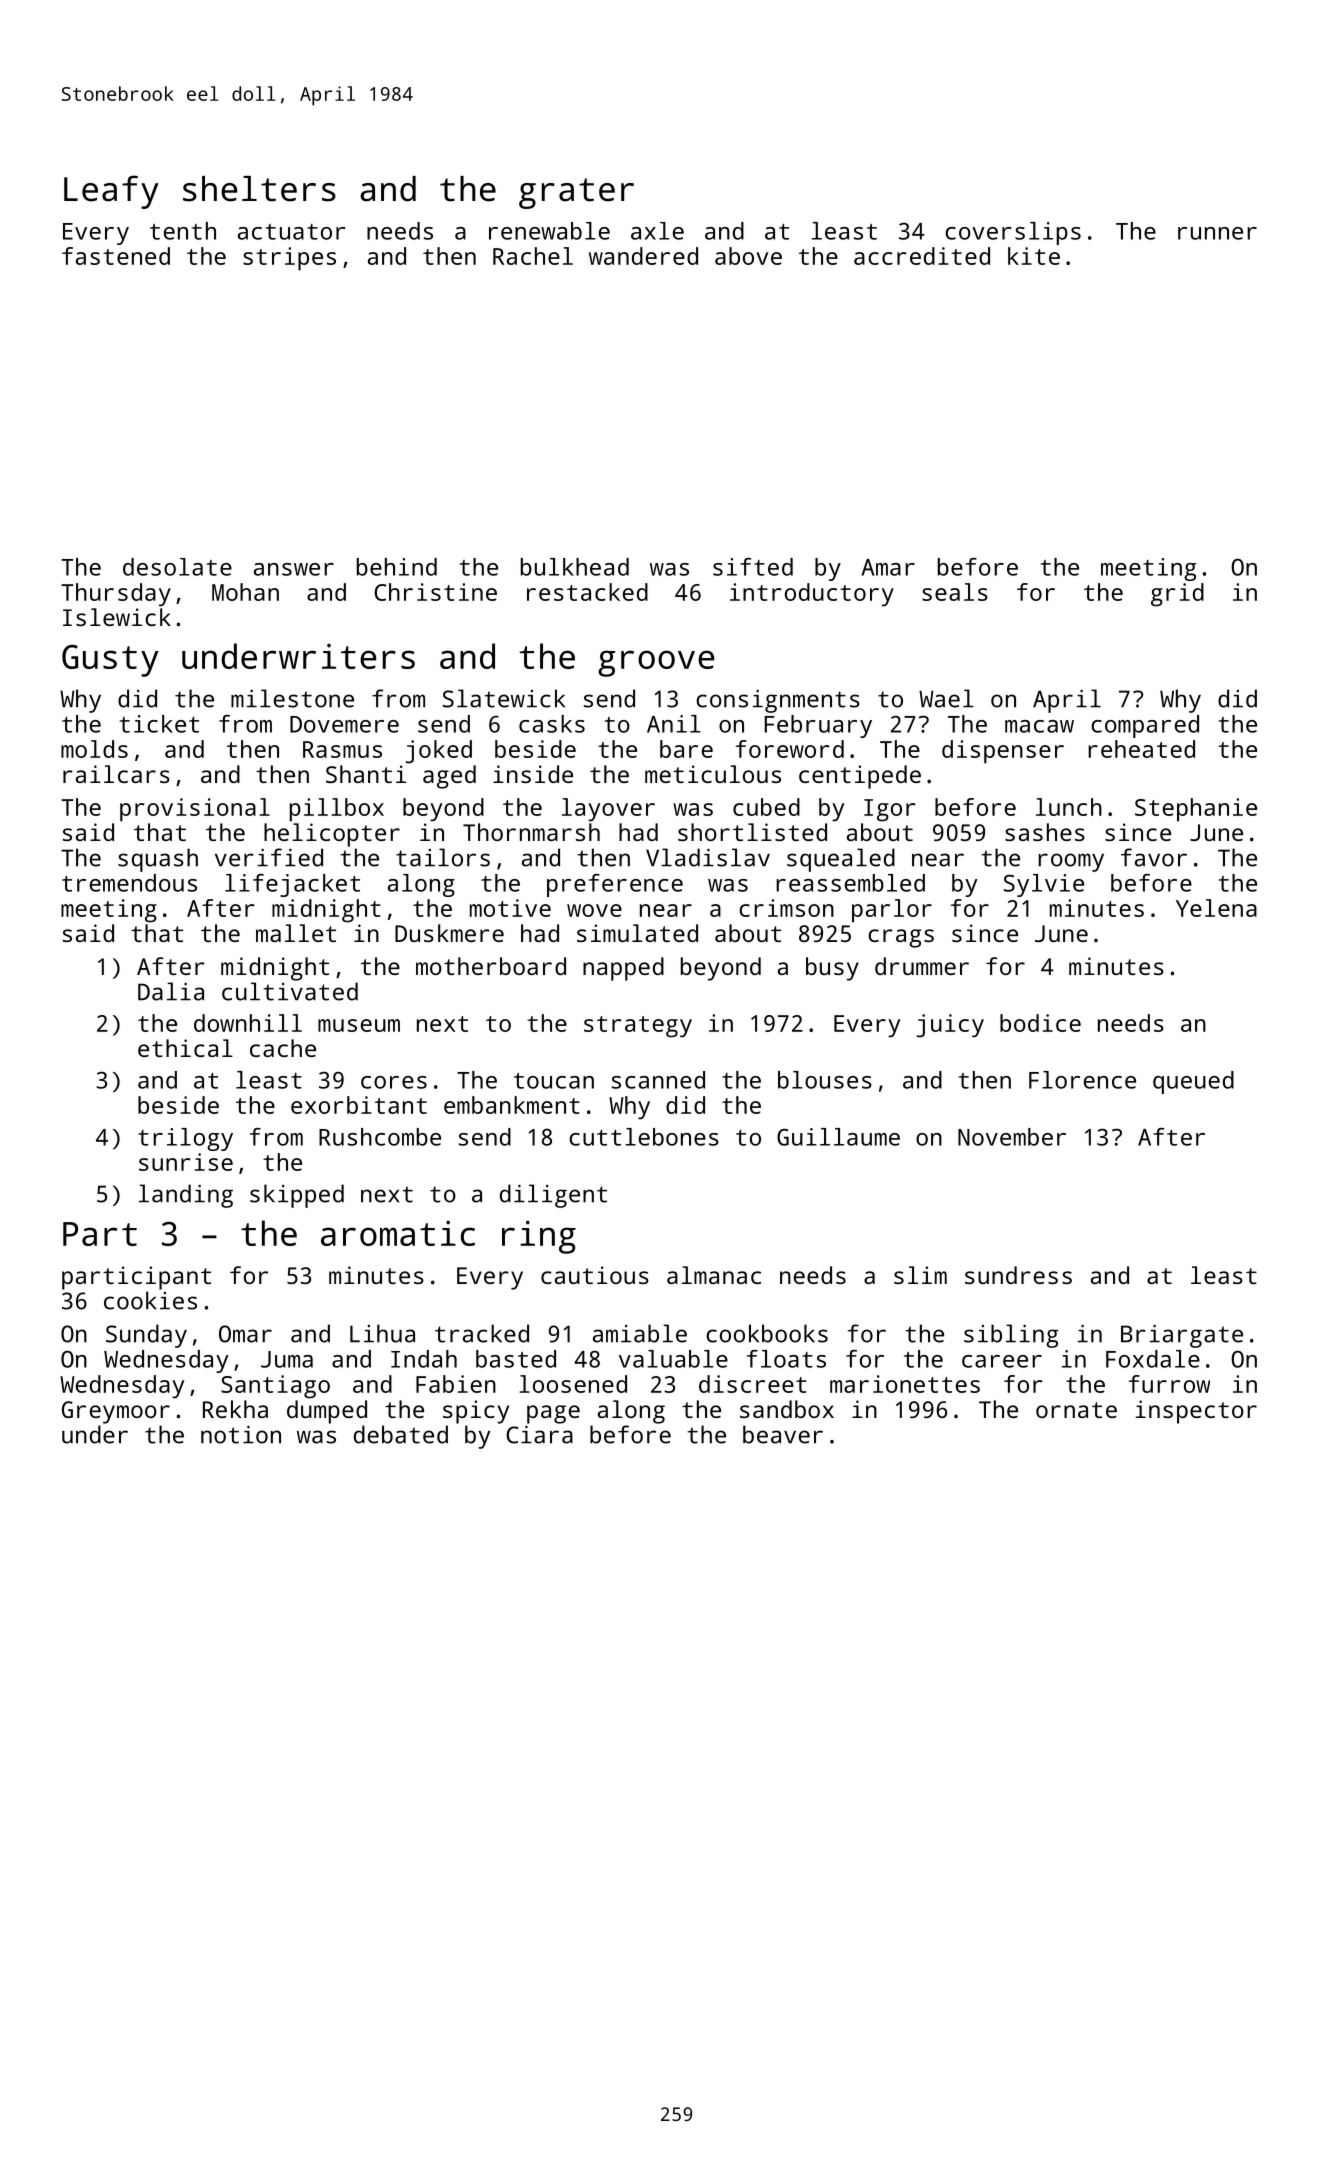 The image size is (1319, 2173). Describe the element at coordinates (753, 567) in the page. I see `sifted` at that location.
